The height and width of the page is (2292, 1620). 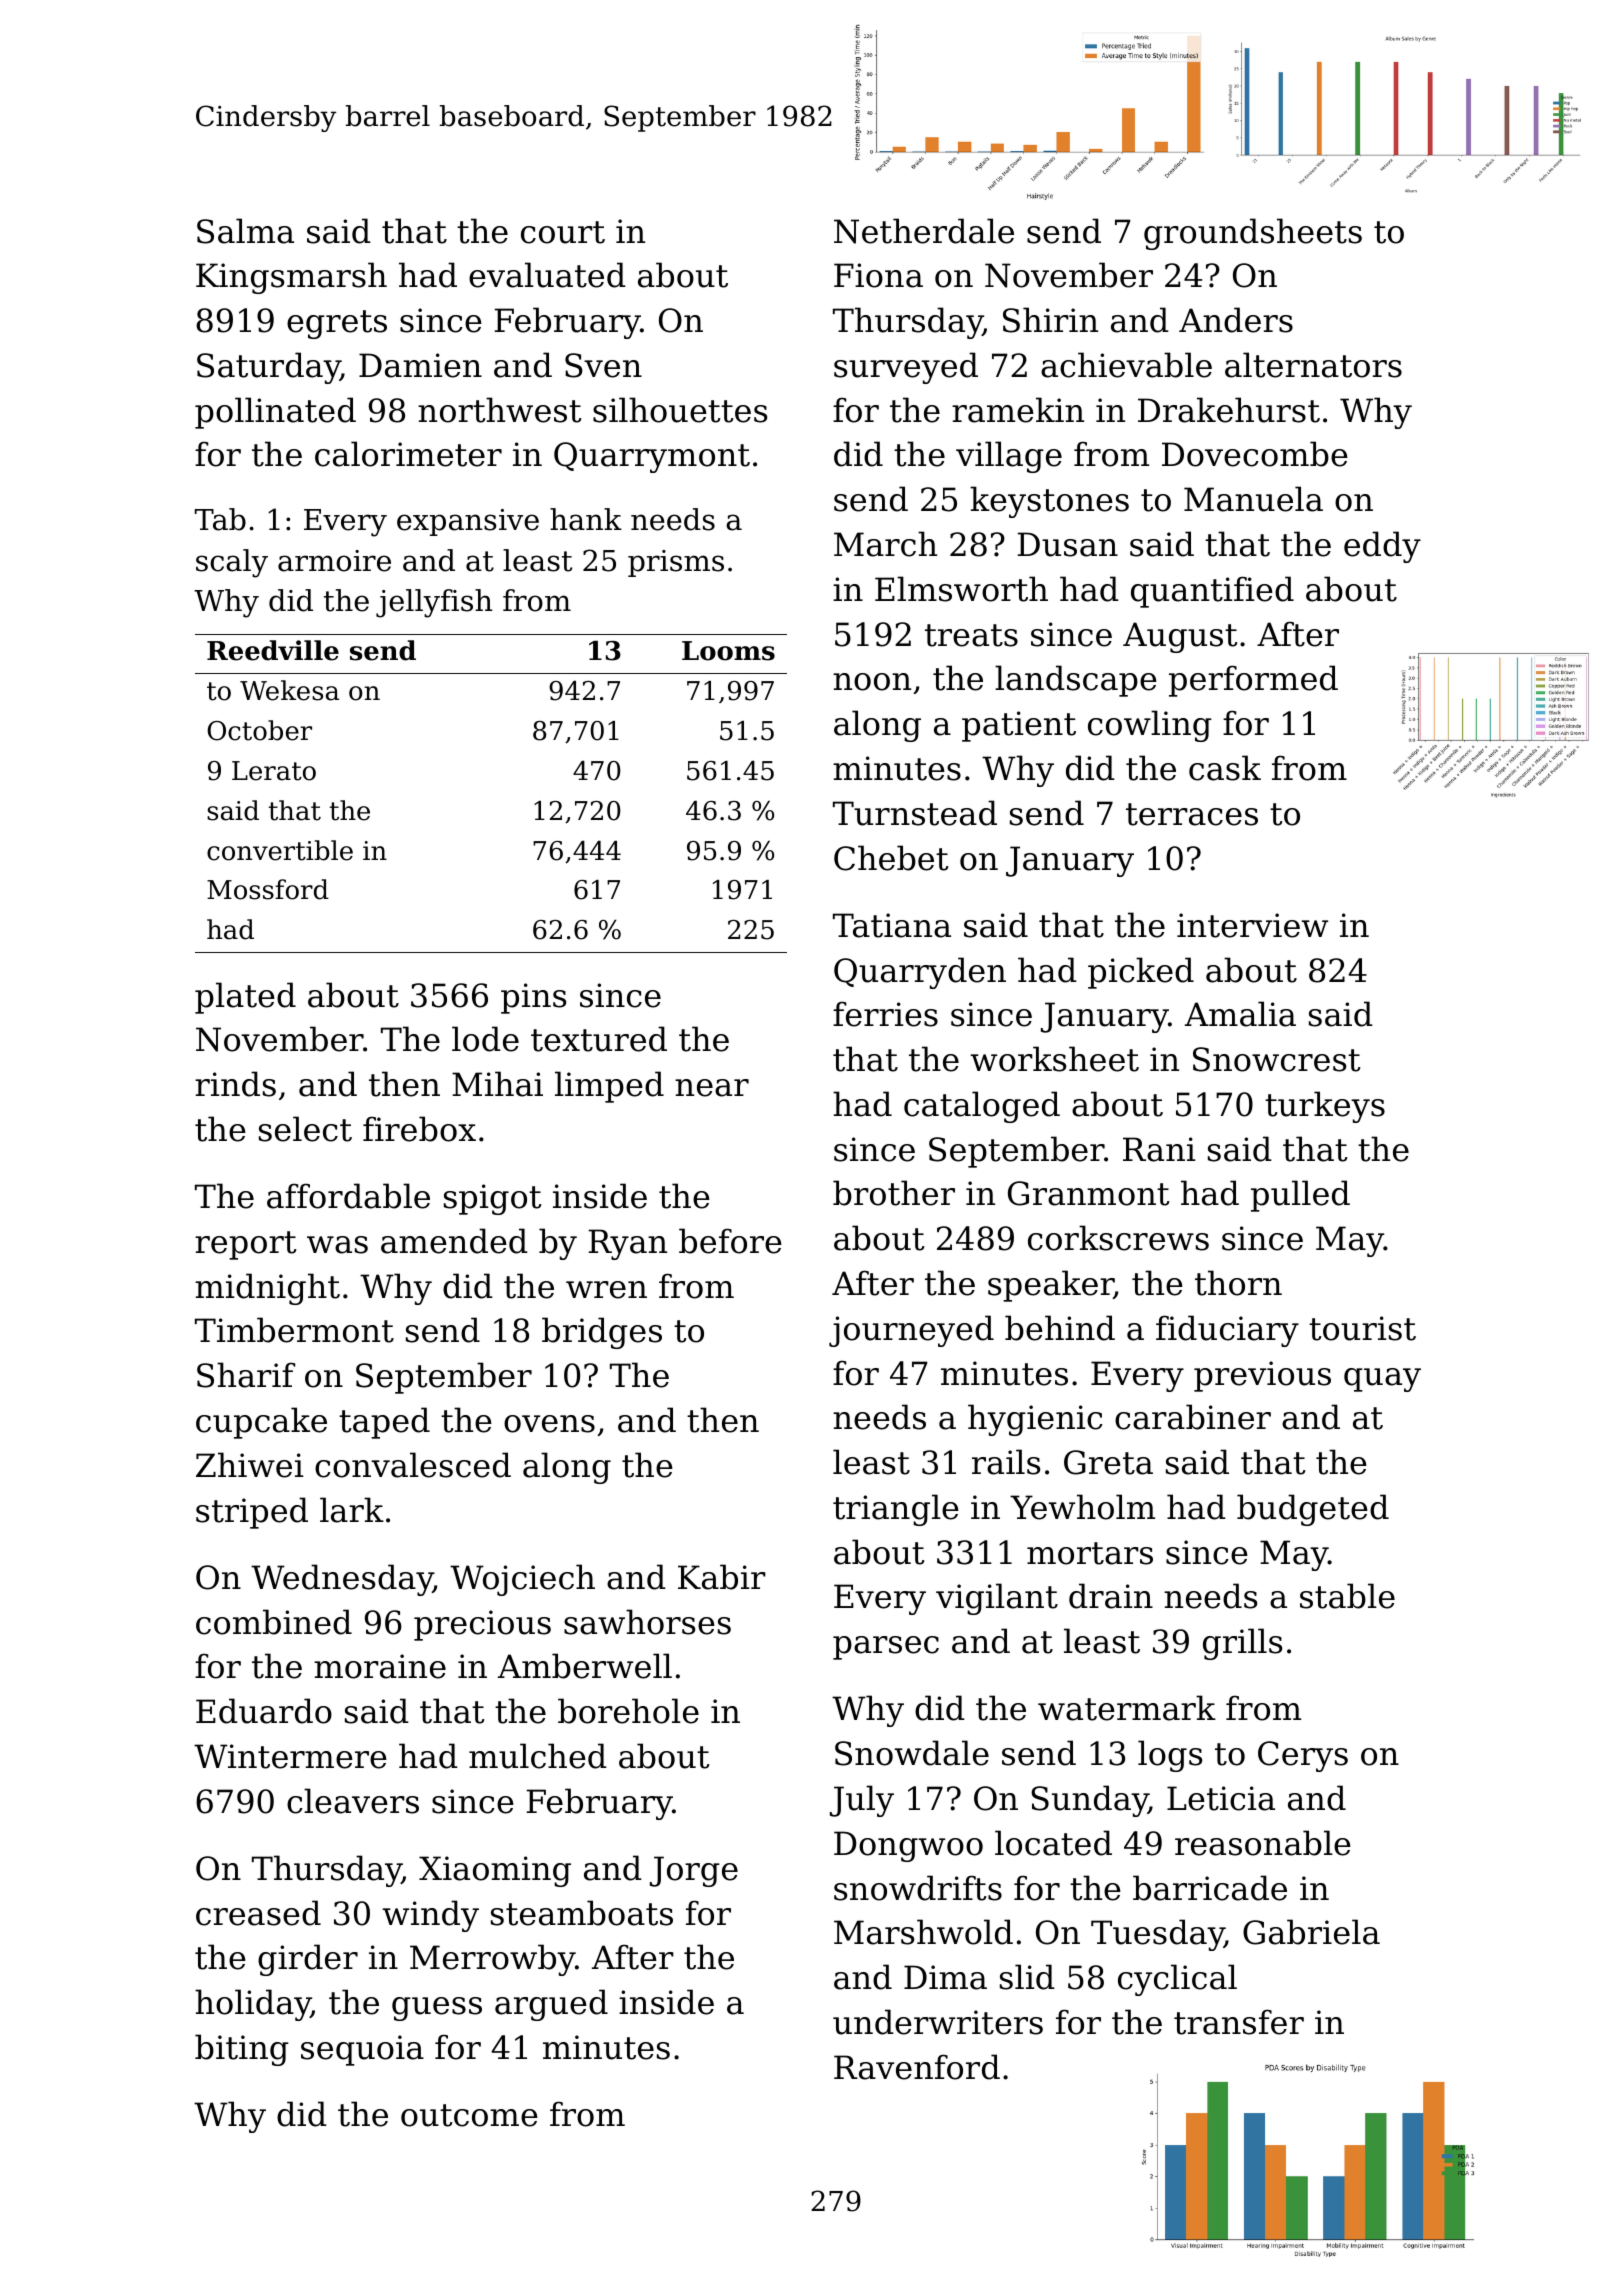 I want to click on biting, so click(x=242, y=2050).
